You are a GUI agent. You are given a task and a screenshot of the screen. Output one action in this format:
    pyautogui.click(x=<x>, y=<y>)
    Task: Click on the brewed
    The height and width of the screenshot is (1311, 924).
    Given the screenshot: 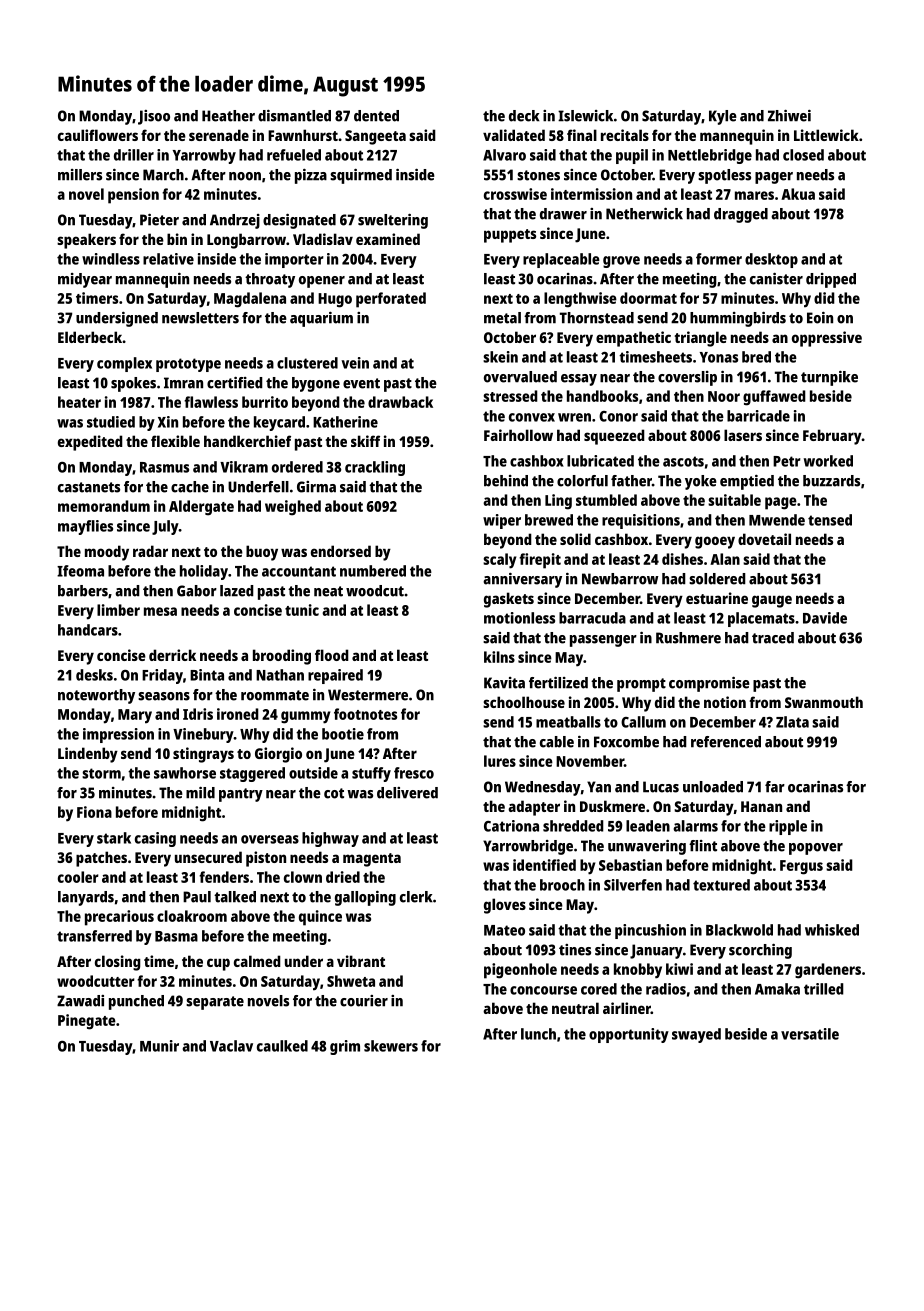 What is the action you would take?
    pyautogui.click(x=549, y=520)
